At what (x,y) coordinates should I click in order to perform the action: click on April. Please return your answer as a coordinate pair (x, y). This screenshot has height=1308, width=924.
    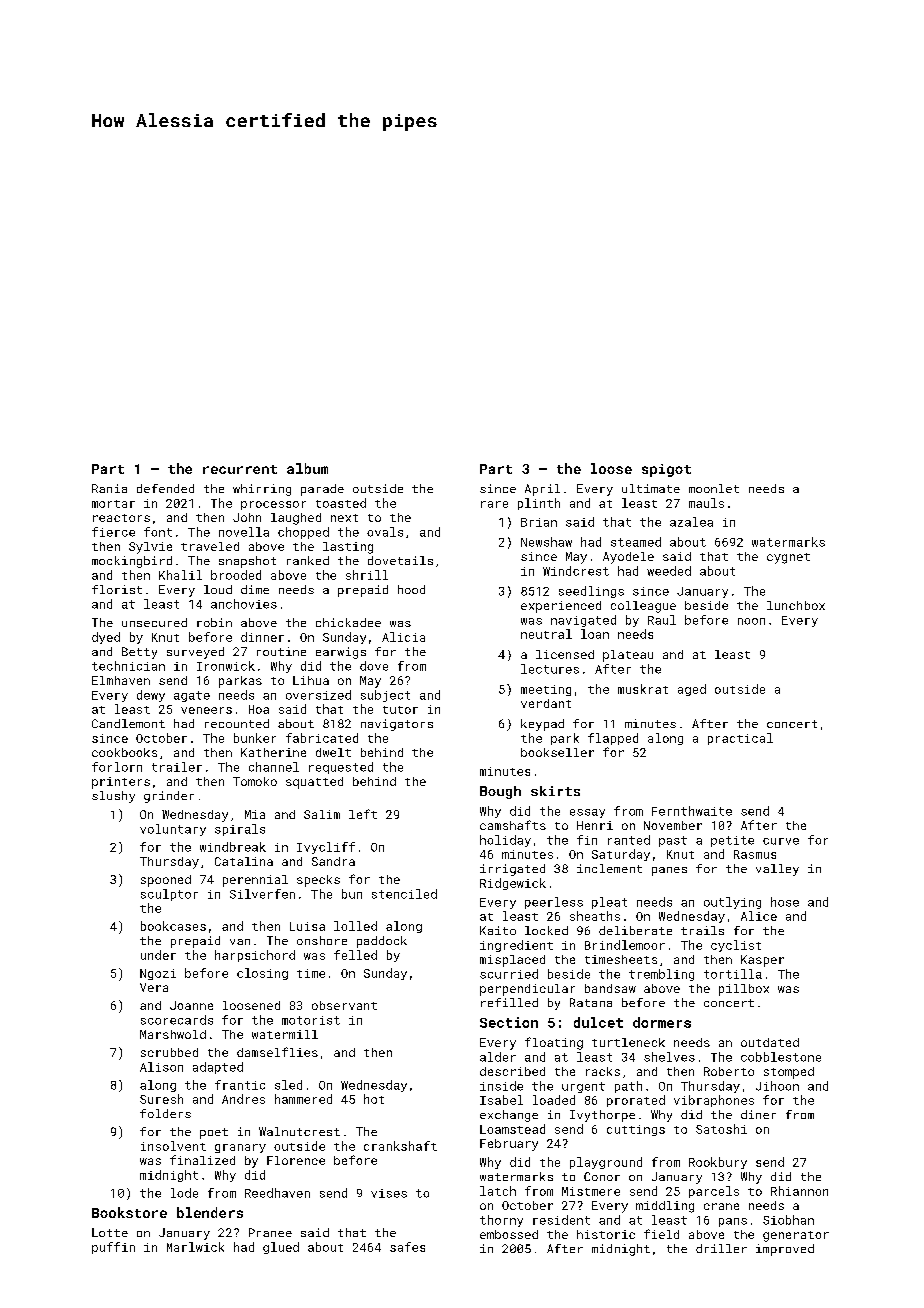
    Looking at the image, I should click on (542, 490).
